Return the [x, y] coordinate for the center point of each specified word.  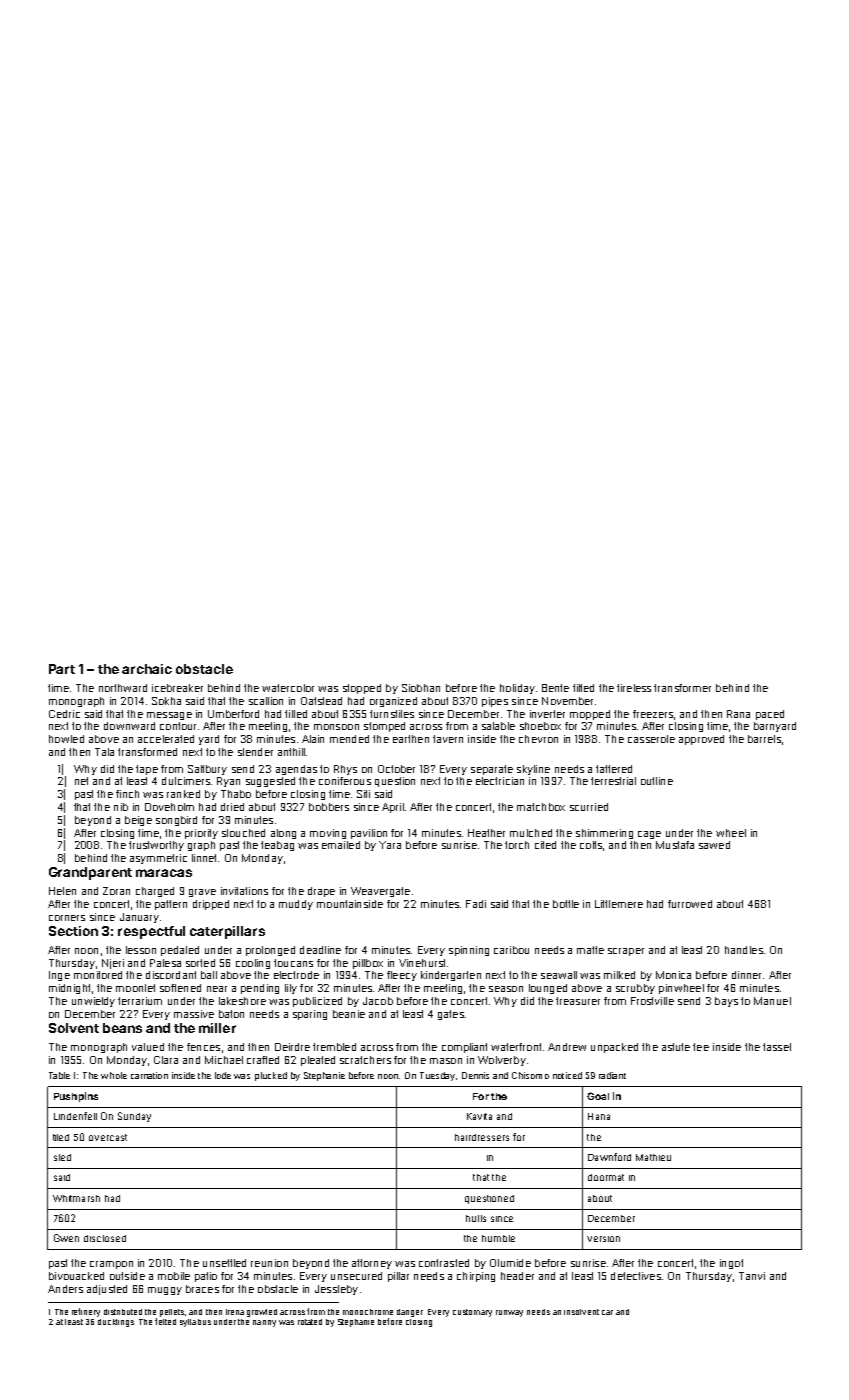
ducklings [116, 1323]
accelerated [166, 739]
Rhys [345, 770]
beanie [349, 1014]
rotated [310, 1322]
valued [148, 1047]
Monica [673, 975]
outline [657, 781]
